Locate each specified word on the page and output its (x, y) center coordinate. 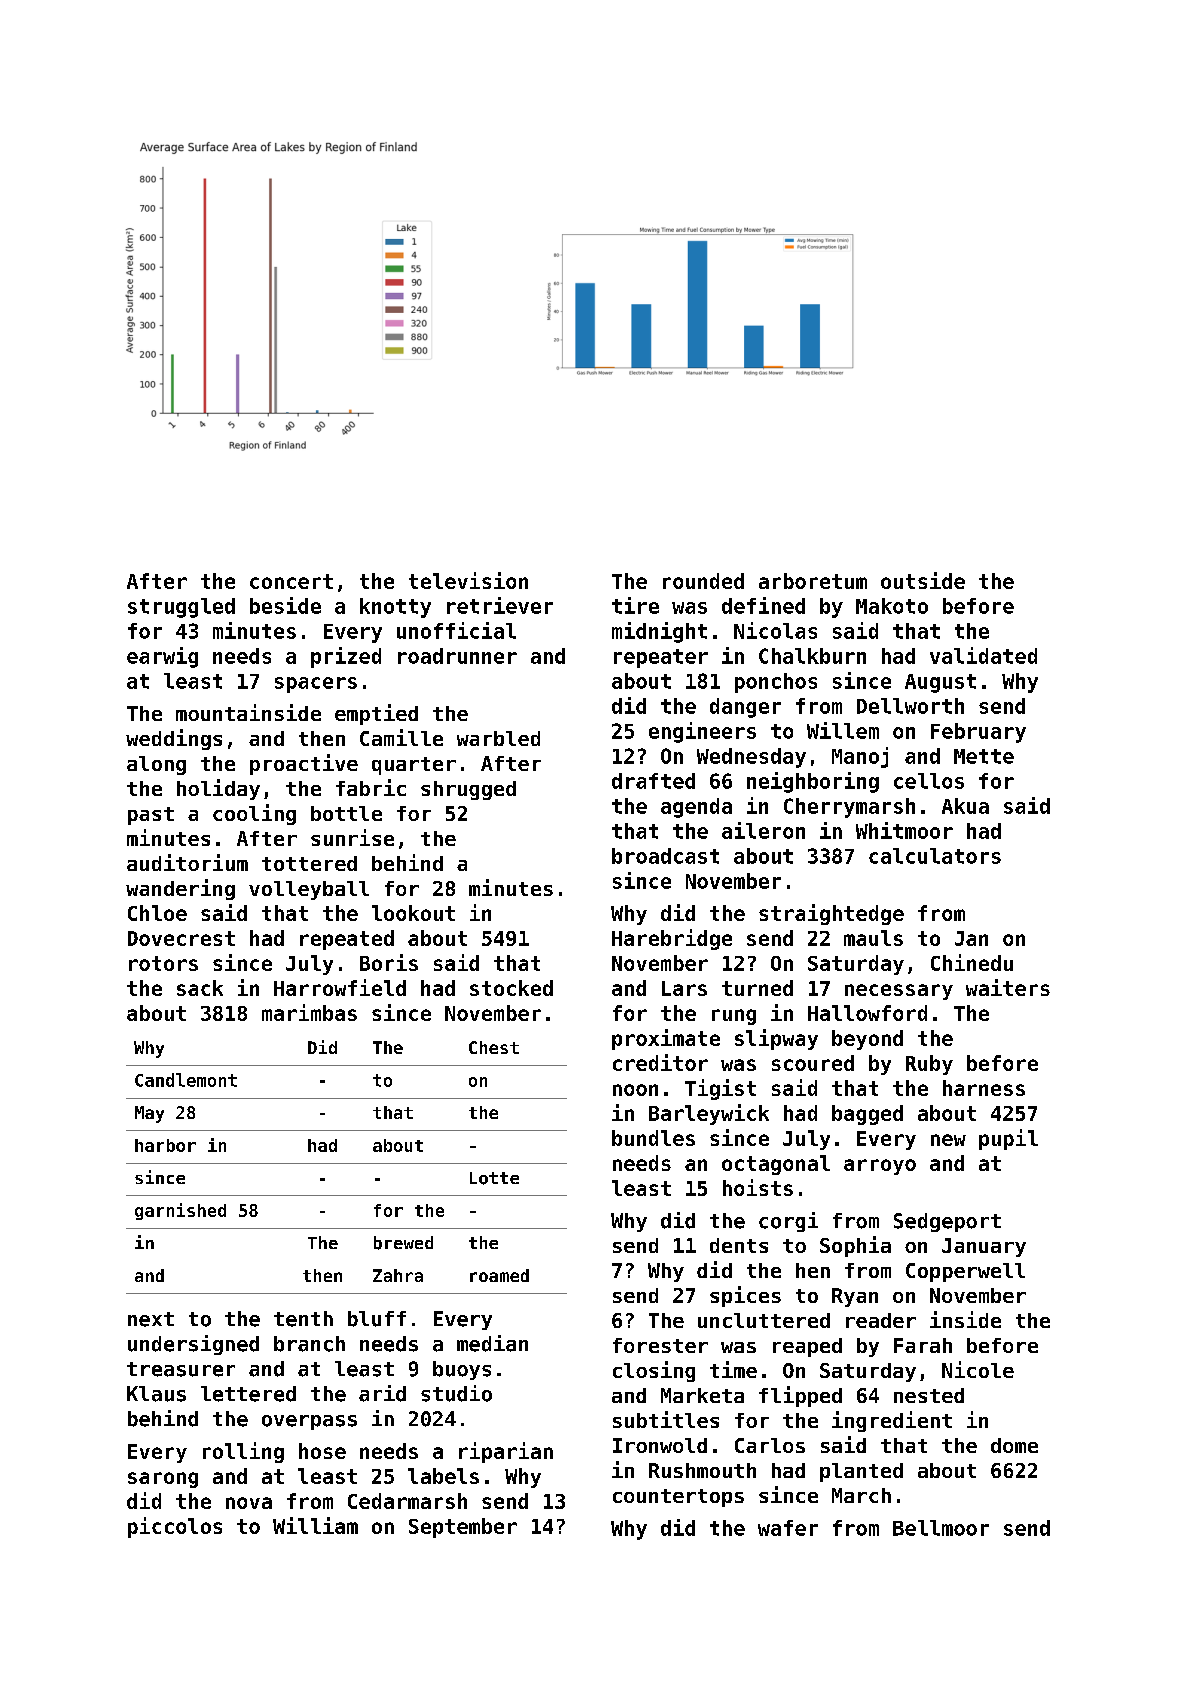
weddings (174, 739)
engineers (702, 732)
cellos (929, 781)
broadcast (665, 856)
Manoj (860, 757)
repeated (347, 940)
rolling (243, 1452)
